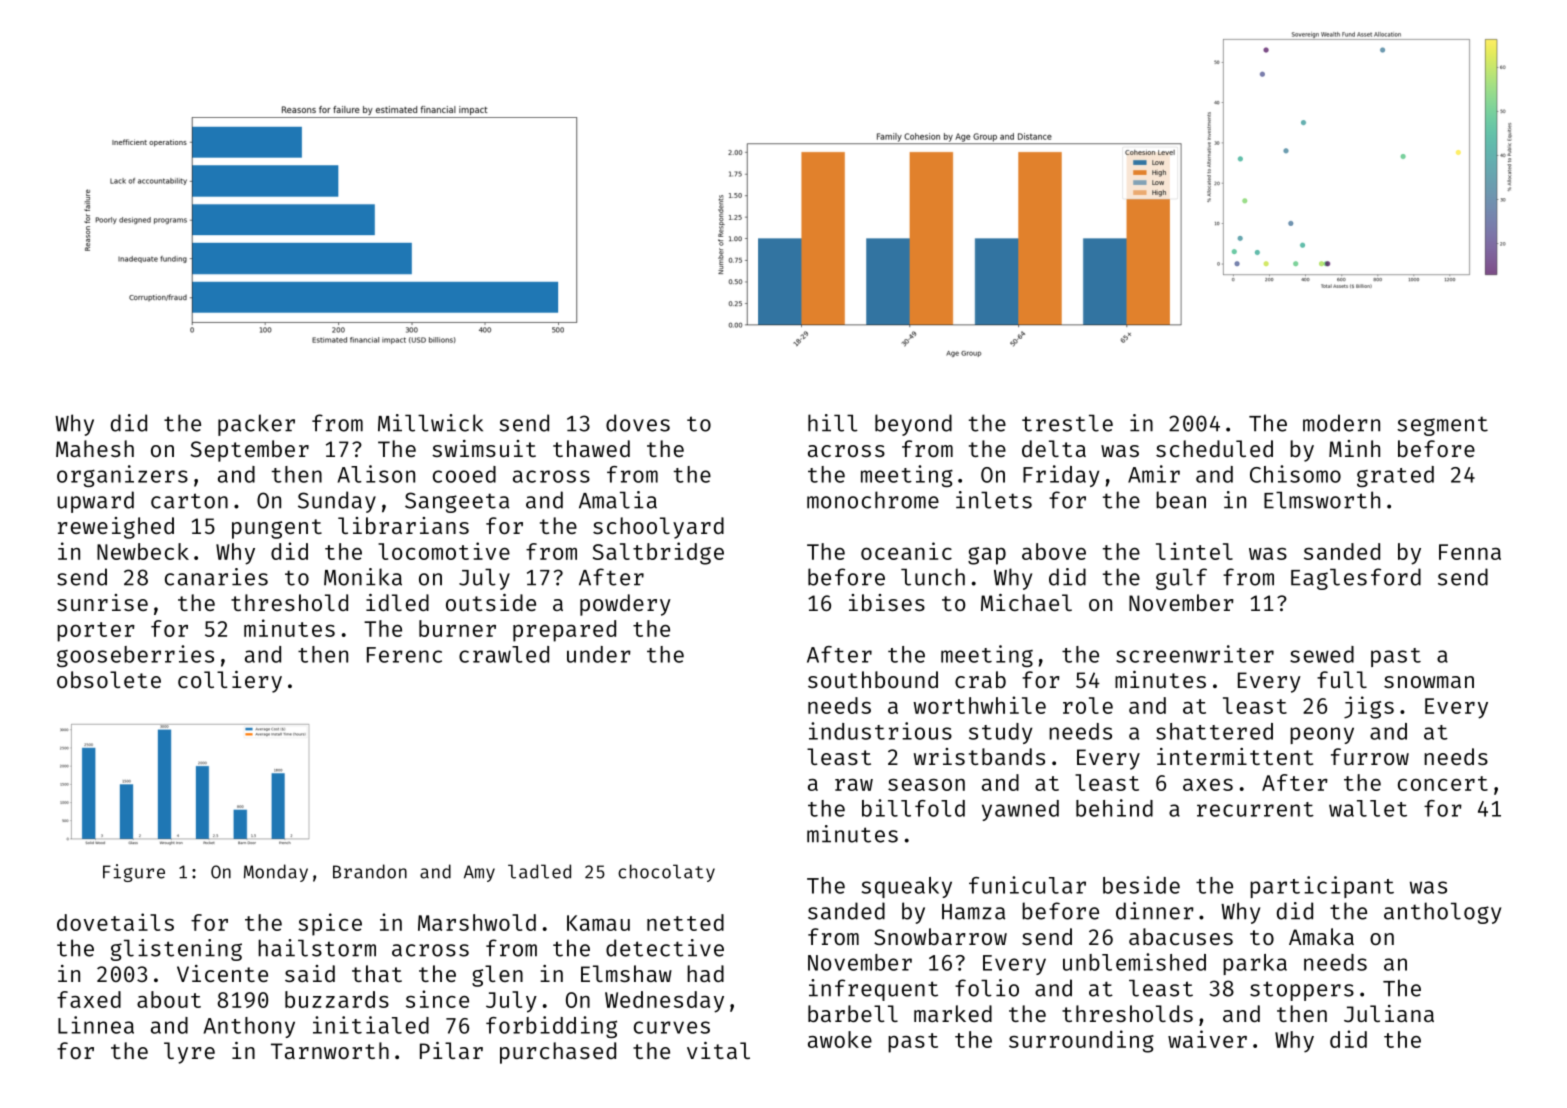  Describe the element at coordinates (1429, 682) in the screenshot. I see `snowman` at that location.
